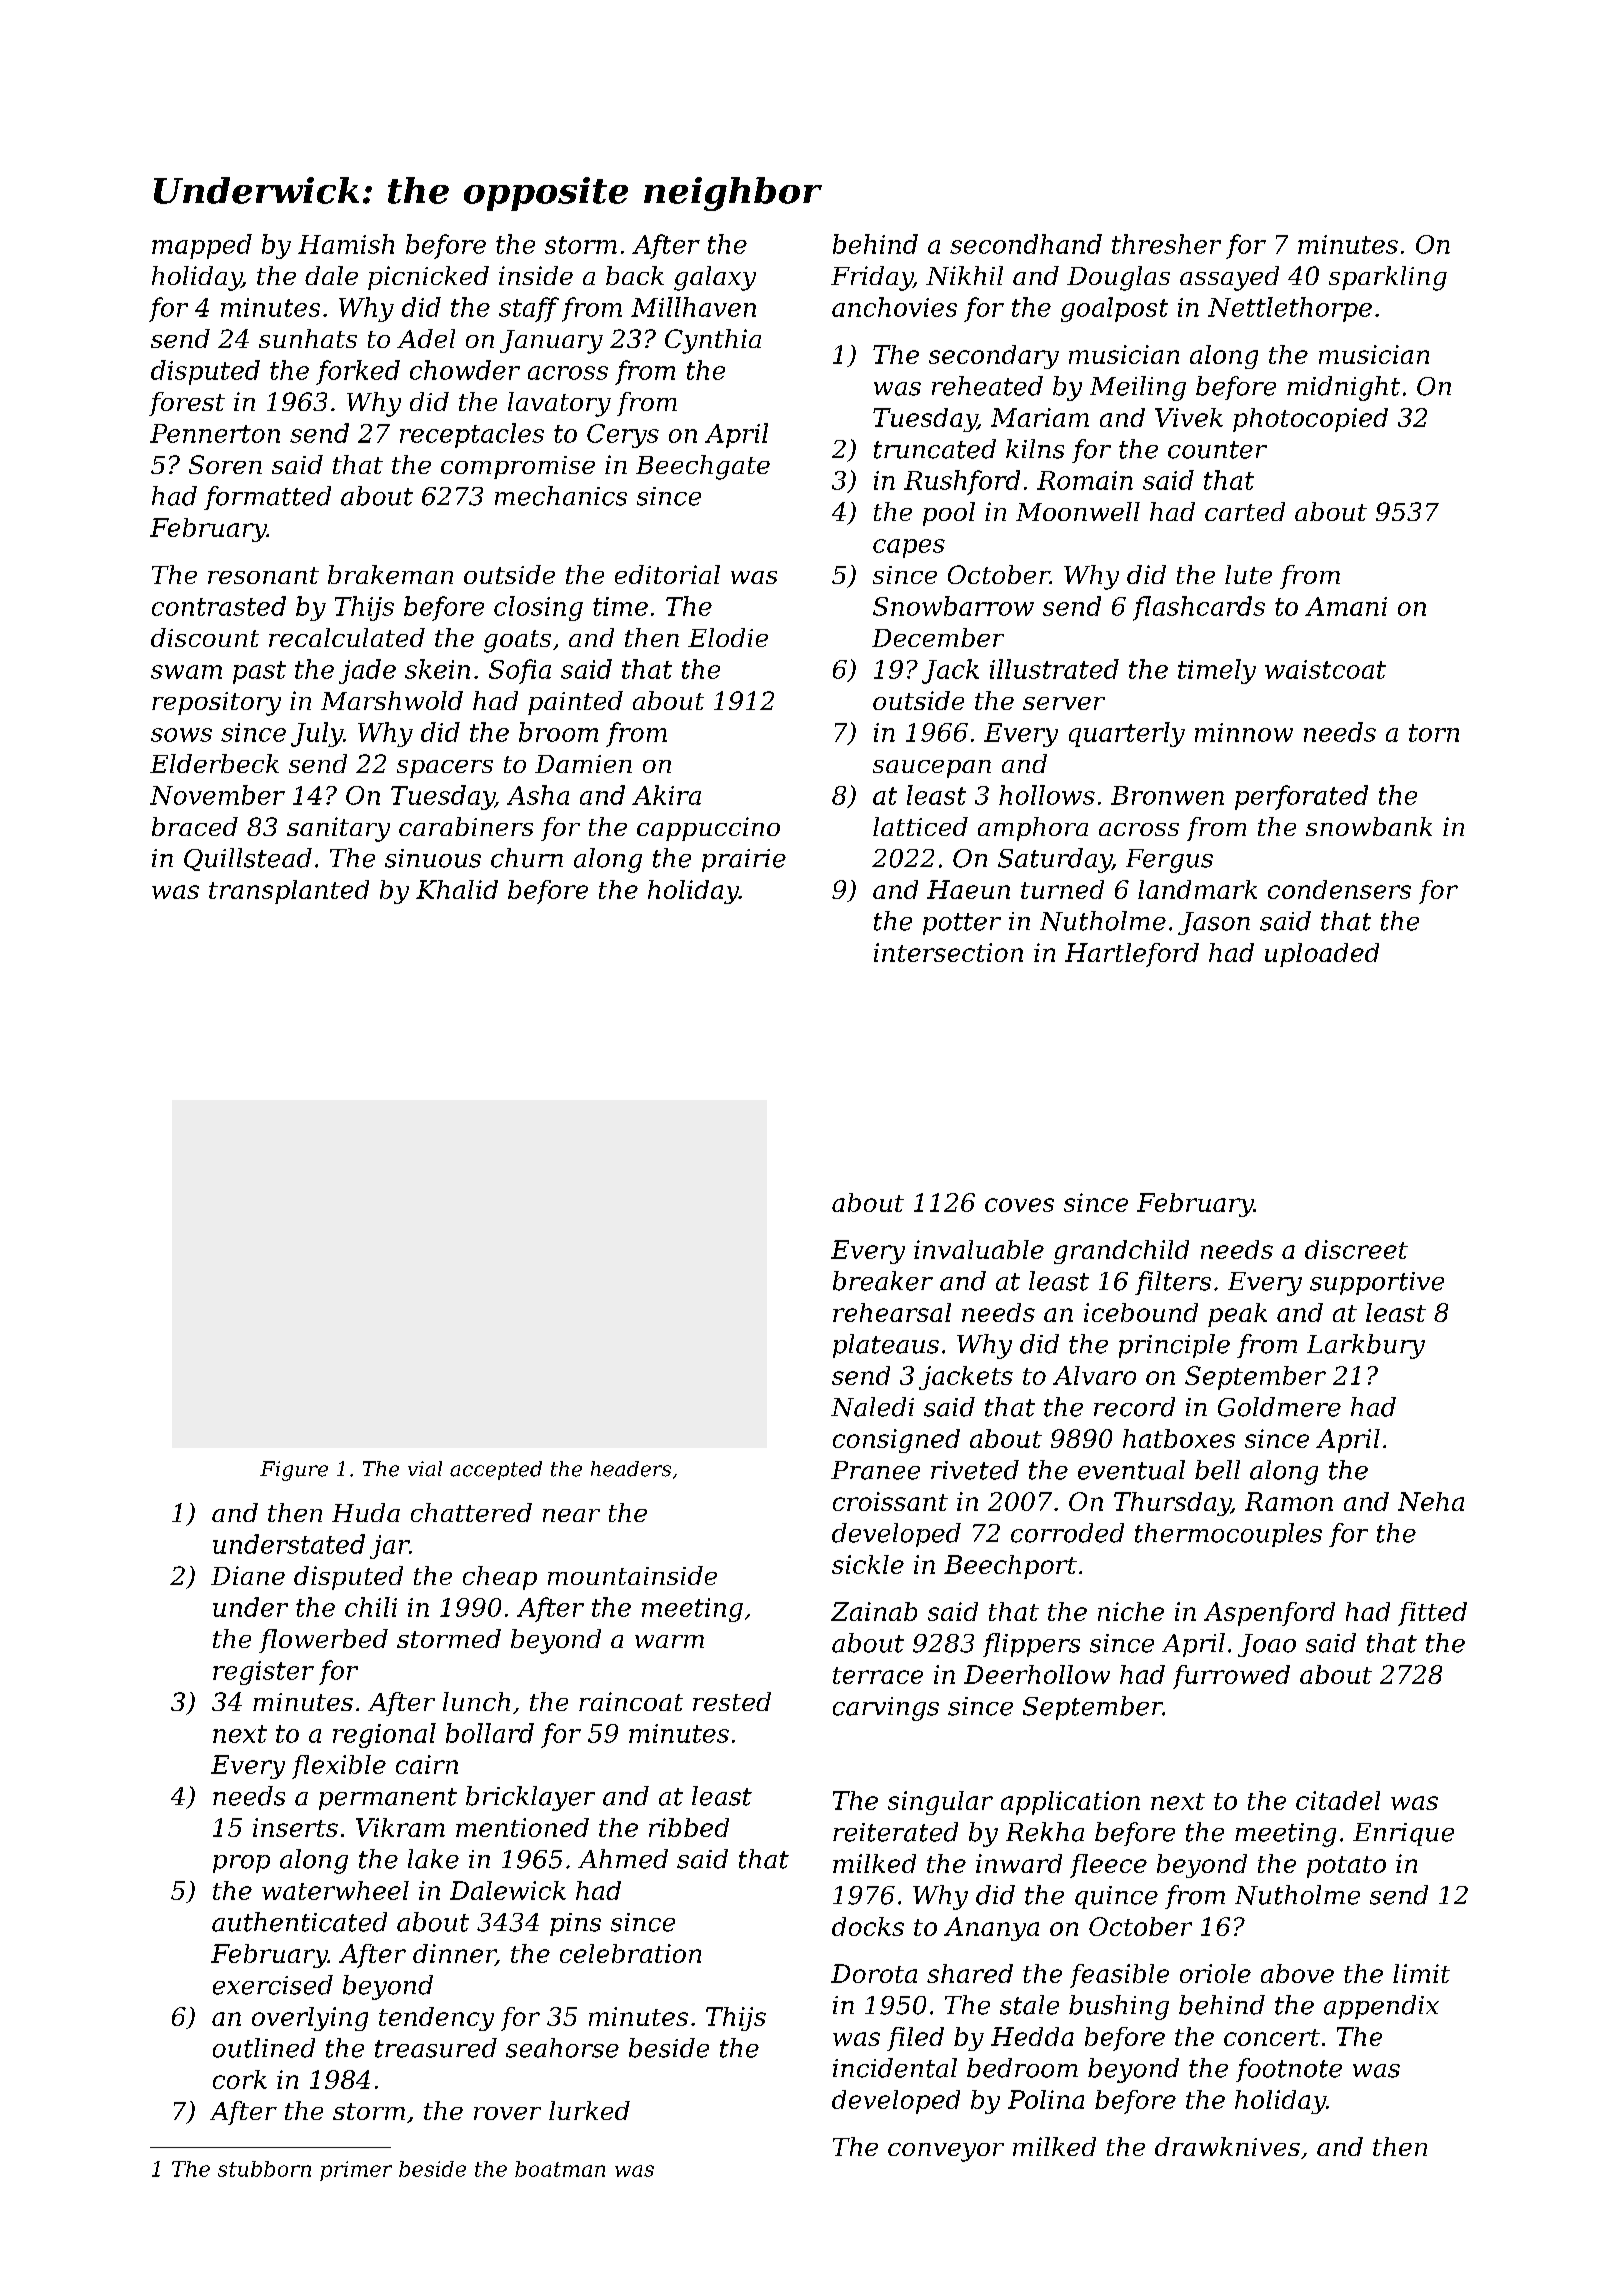 The height and width of the page is (2292, 1620). Describe the element at coordinates (437, 669) in the page. I see `skein` at that location.
